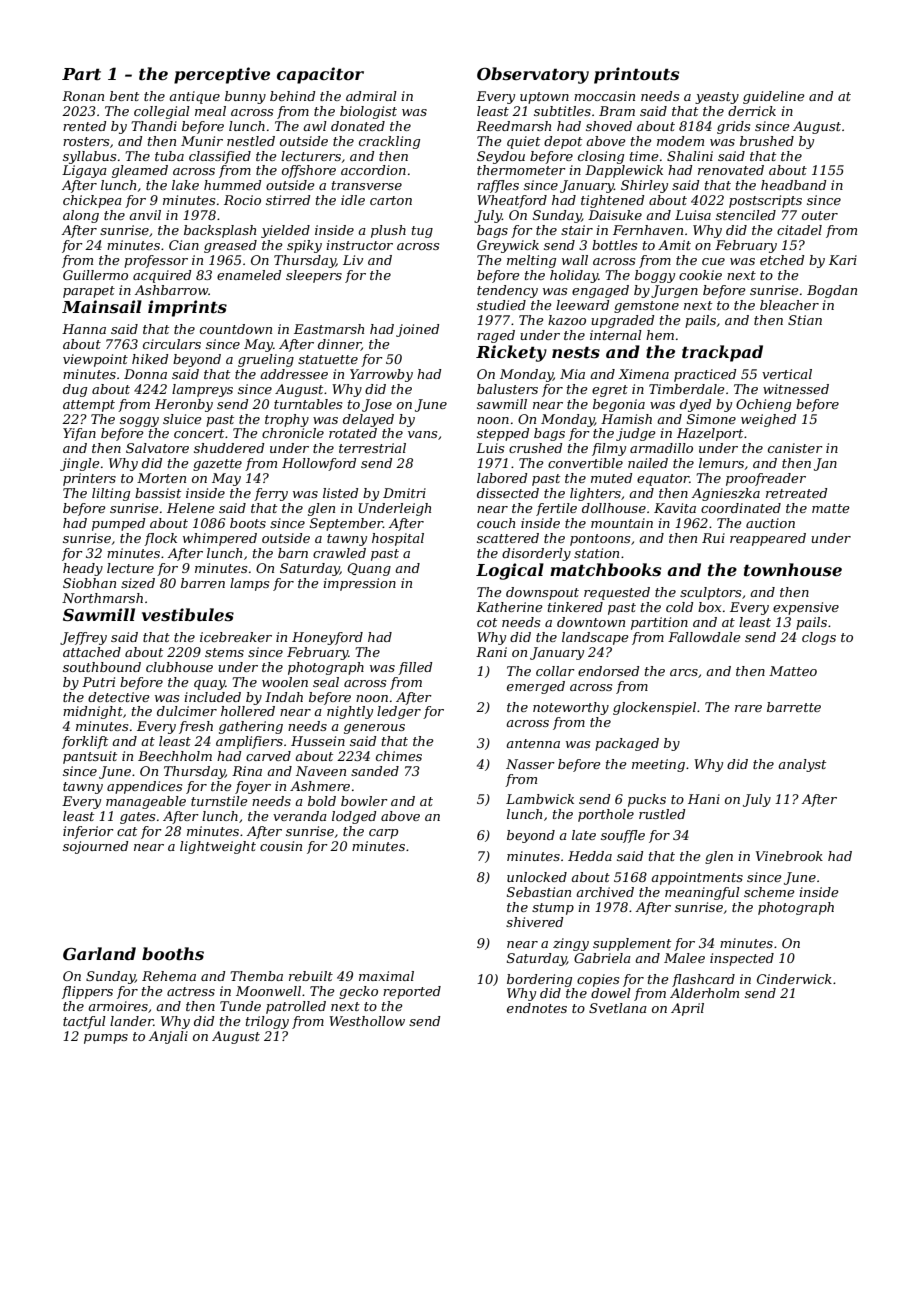  I want to click on ledger, so click(399, 712).
